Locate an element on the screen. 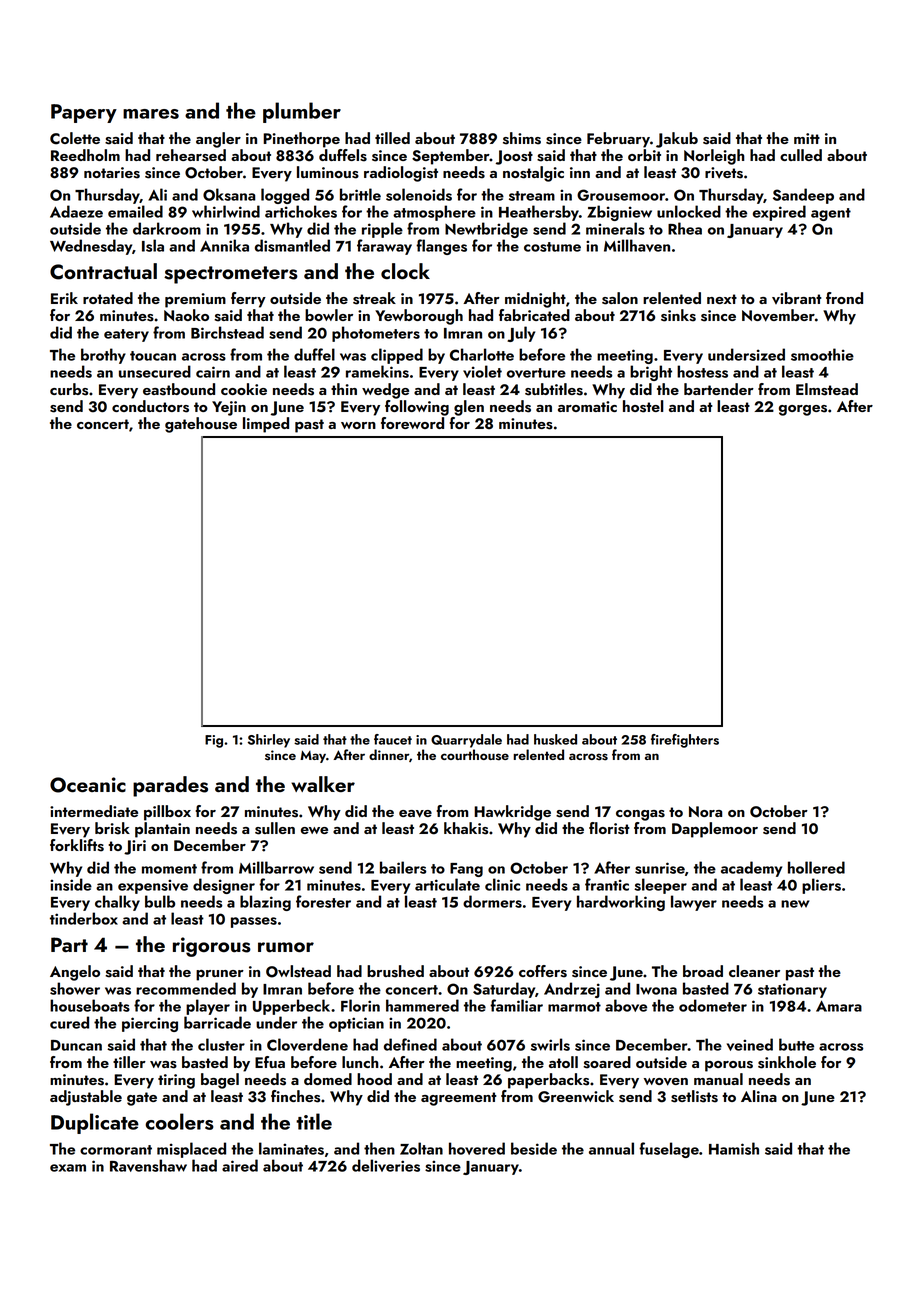 This screenshot has height=1308, width=924. culled is located at coordinates (801, 155).
